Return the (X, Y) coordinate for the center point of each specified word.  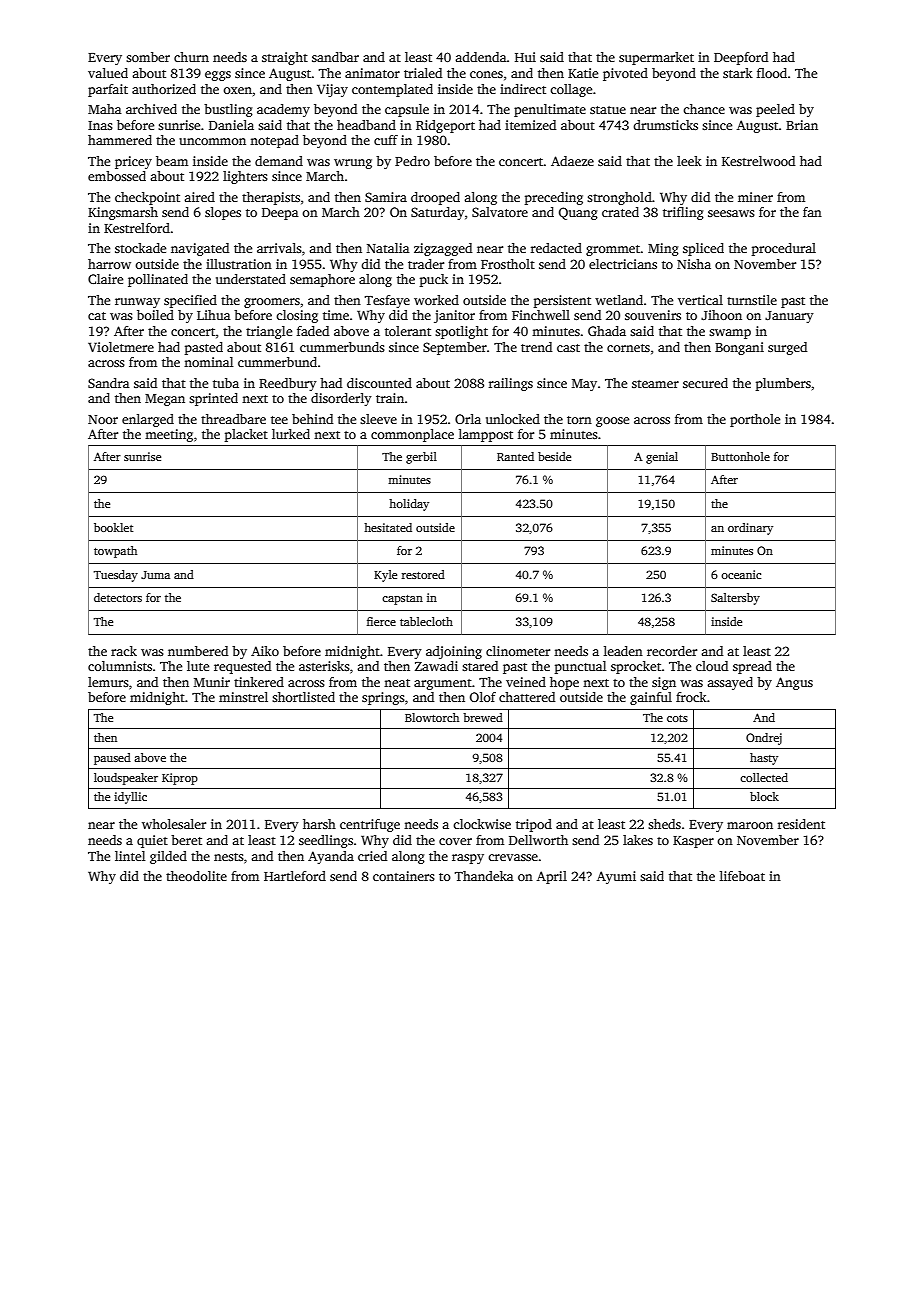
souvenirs (653, 315)
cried (372, 856)
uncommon (212, 141)
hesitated (388, 527)
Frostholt (508, 264)
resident (801, 824)
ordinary (750, 529)
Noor (103, 419)
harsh (319, 824)
